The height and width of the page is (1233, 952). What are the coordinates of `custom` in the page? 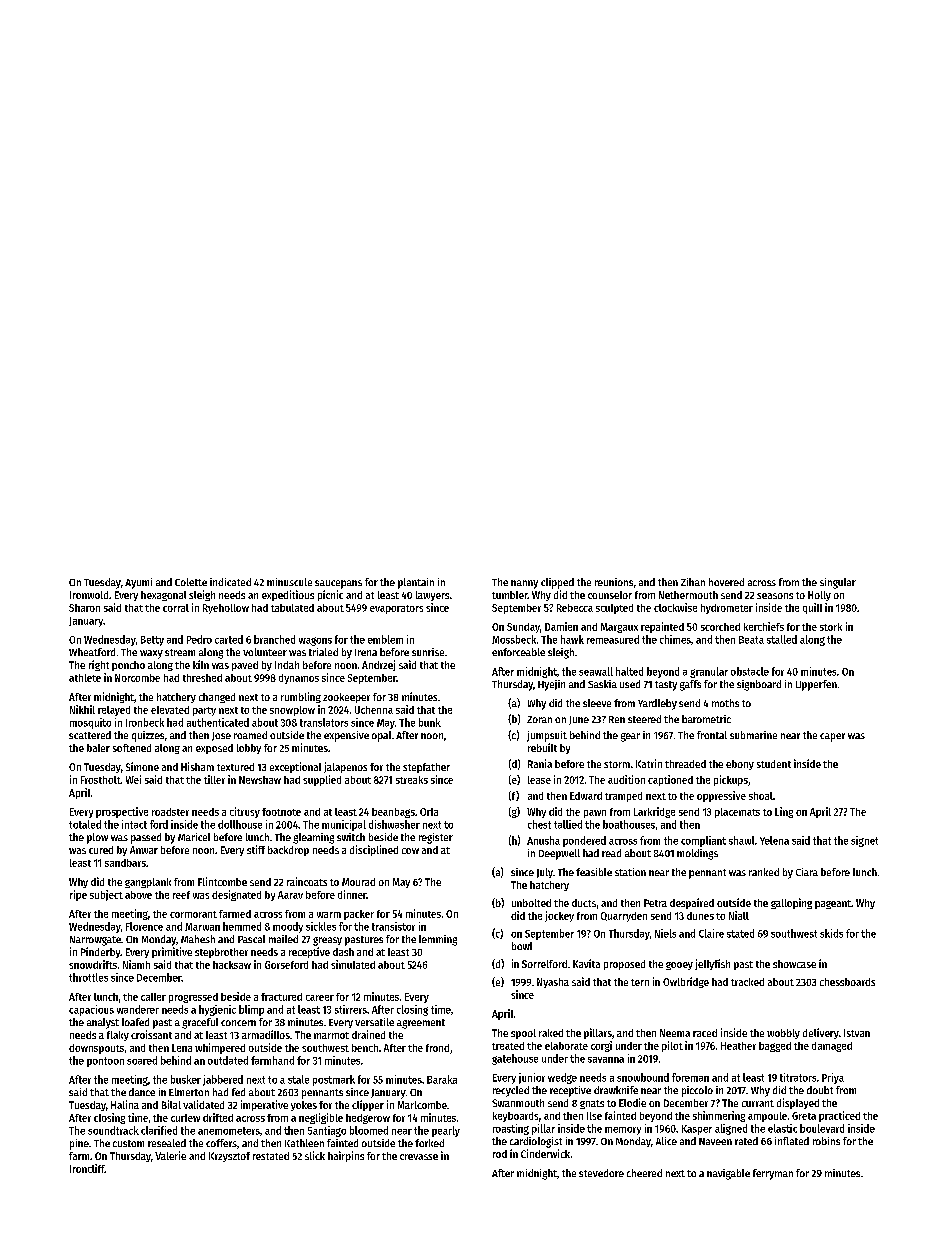 It's located at (128, 1143).
